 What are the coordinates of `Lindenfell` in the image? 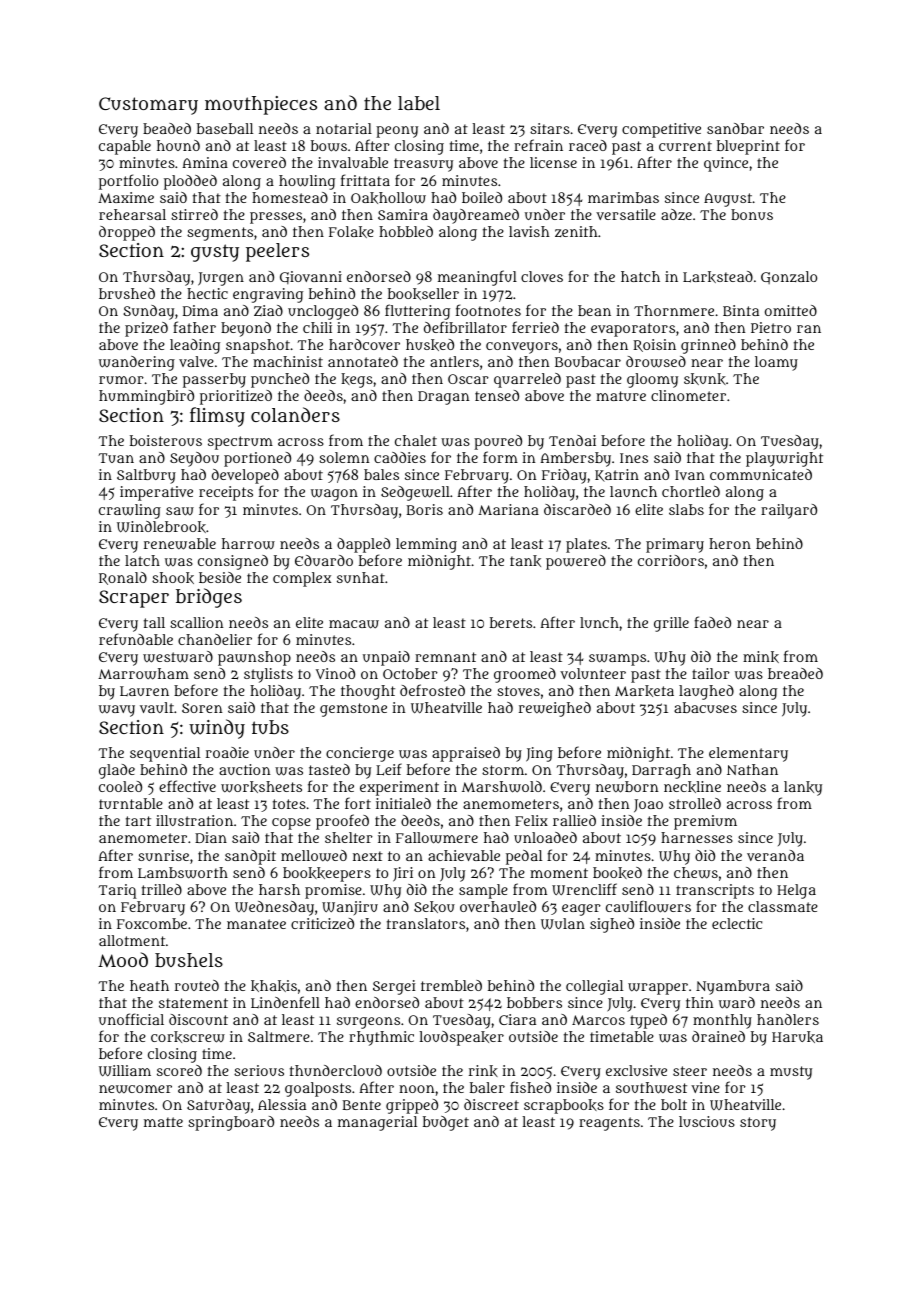 It's located at (285, 1002).
